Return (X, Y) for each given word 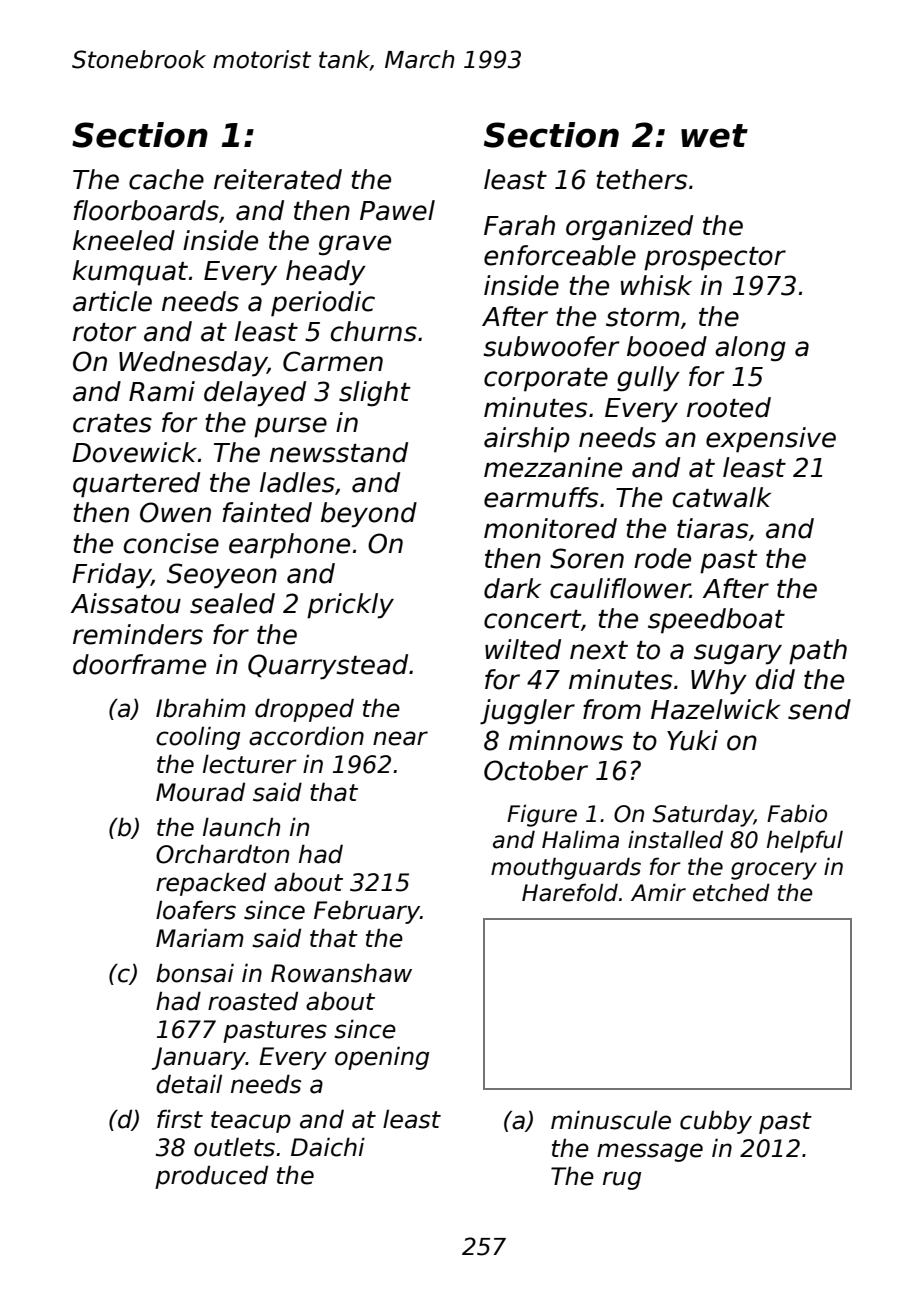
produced (211, 1177)
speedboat (716, 621)
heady (326, 273)
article (112, 301)
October (536, 770)
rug (622, 1180)
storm (642, 317)
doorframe (139, 664)
